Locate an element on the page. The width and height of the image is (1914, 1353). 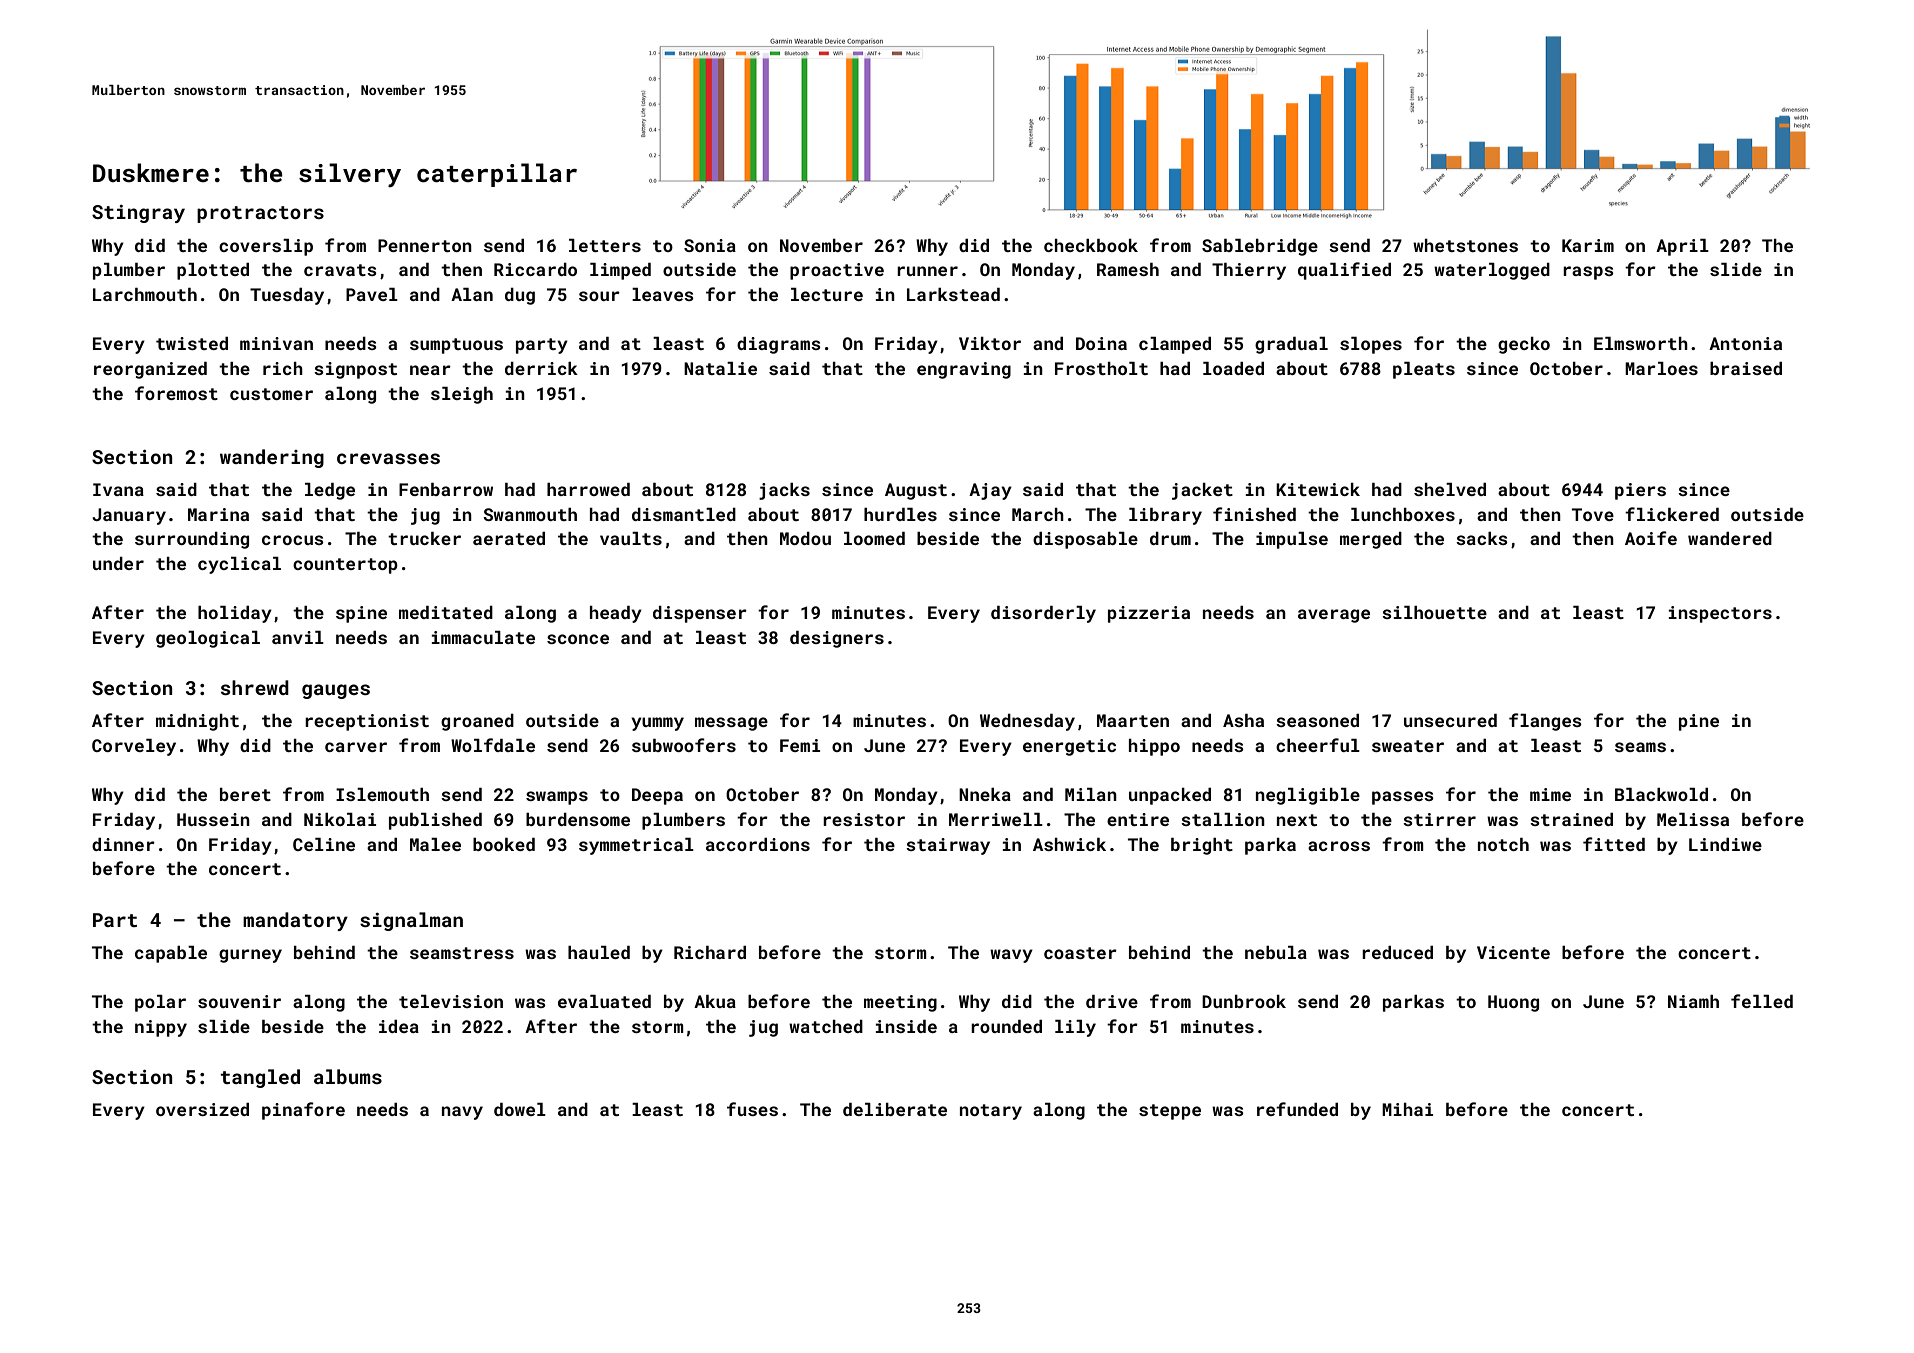
sacks is located at coordinates (1482, 538).
